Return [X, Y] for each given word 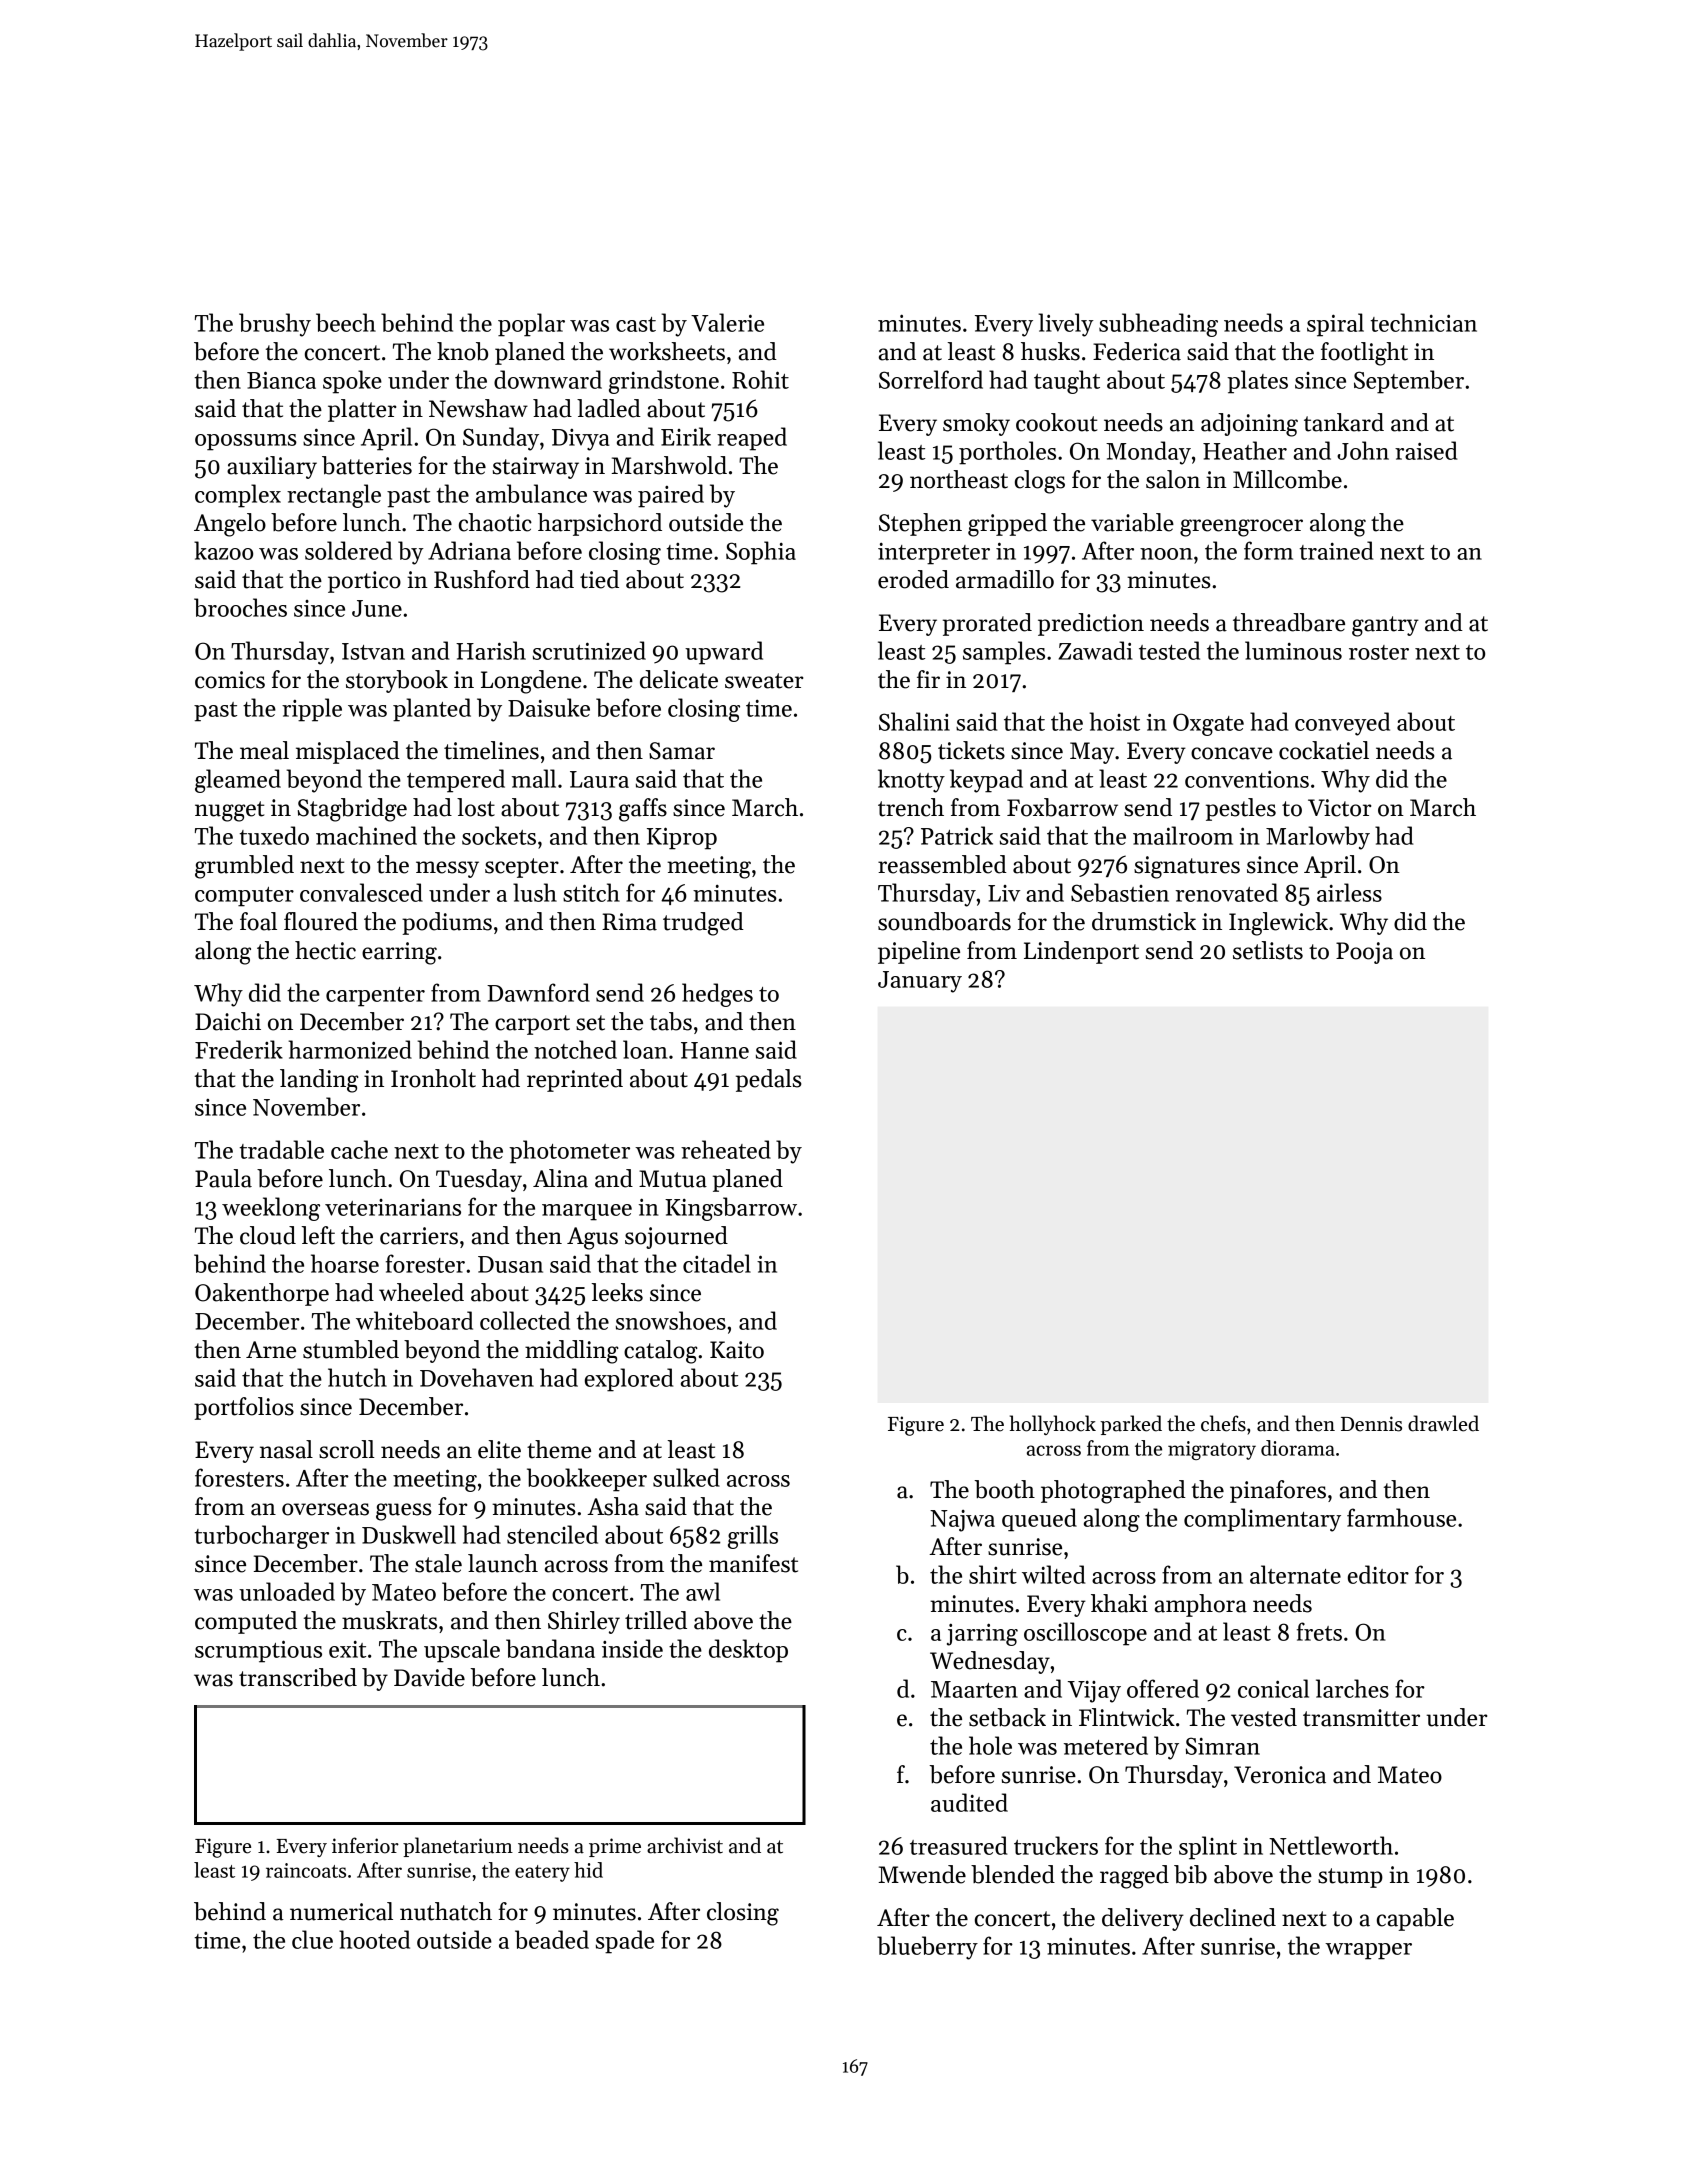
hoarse [345, 1263]
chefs [1223, 1423]
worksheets [667, 351]
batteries [367, 465]
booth [1004, 1489]
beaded [552, 1939]
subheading [1158, 325]
